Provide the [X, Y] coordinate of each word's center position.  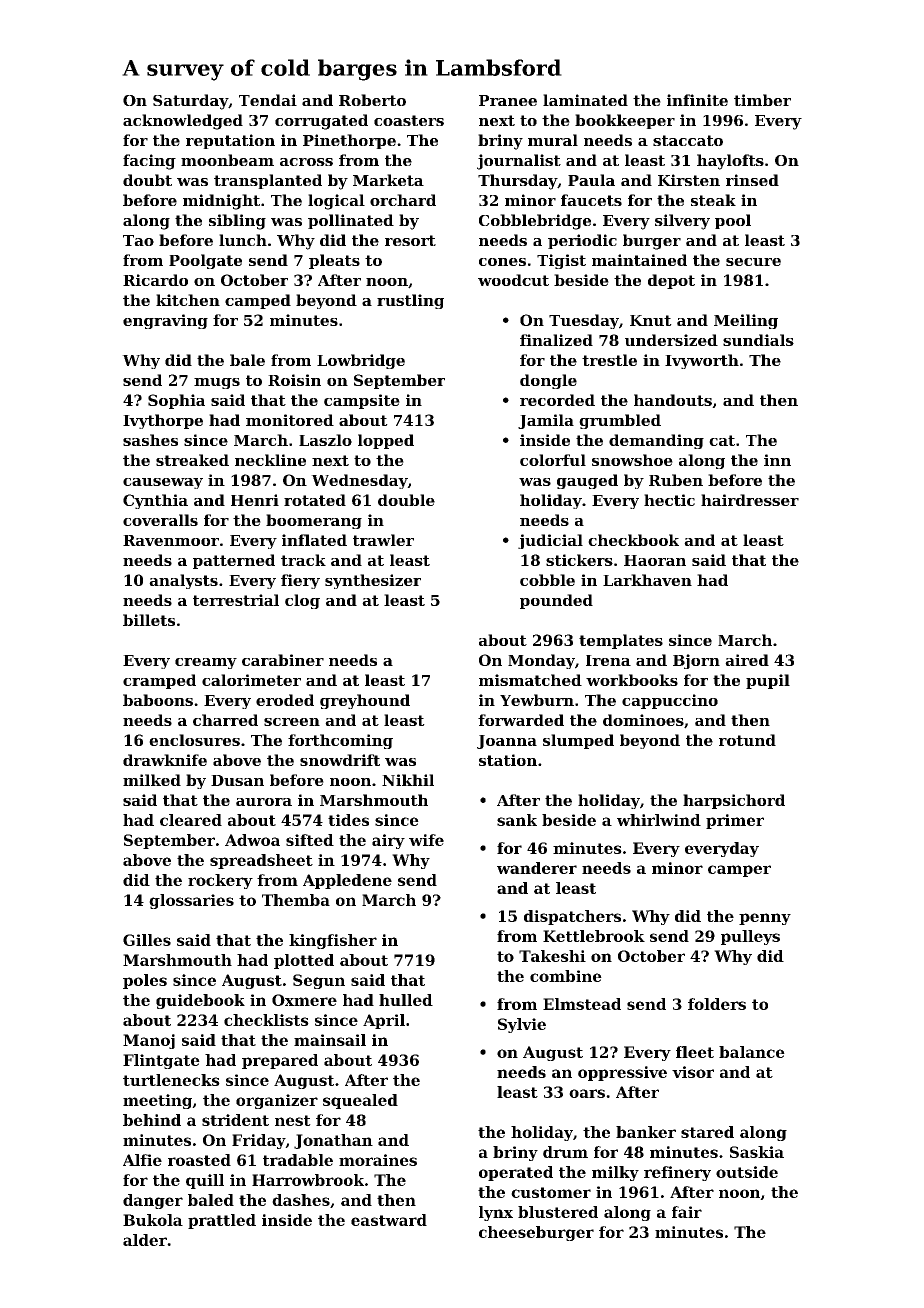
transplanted [268, 181]
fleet [695, 1052]
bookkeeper [625, 121]
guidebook [200, 1001]
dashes [301, 1200]
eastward [389, 1220]
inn [777, 460]
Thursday [517, 182]
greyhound [365, 701]
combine [566, 976]
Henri [255, 500]
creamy [206, 663]
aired [747, 660]
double [406, 500]
